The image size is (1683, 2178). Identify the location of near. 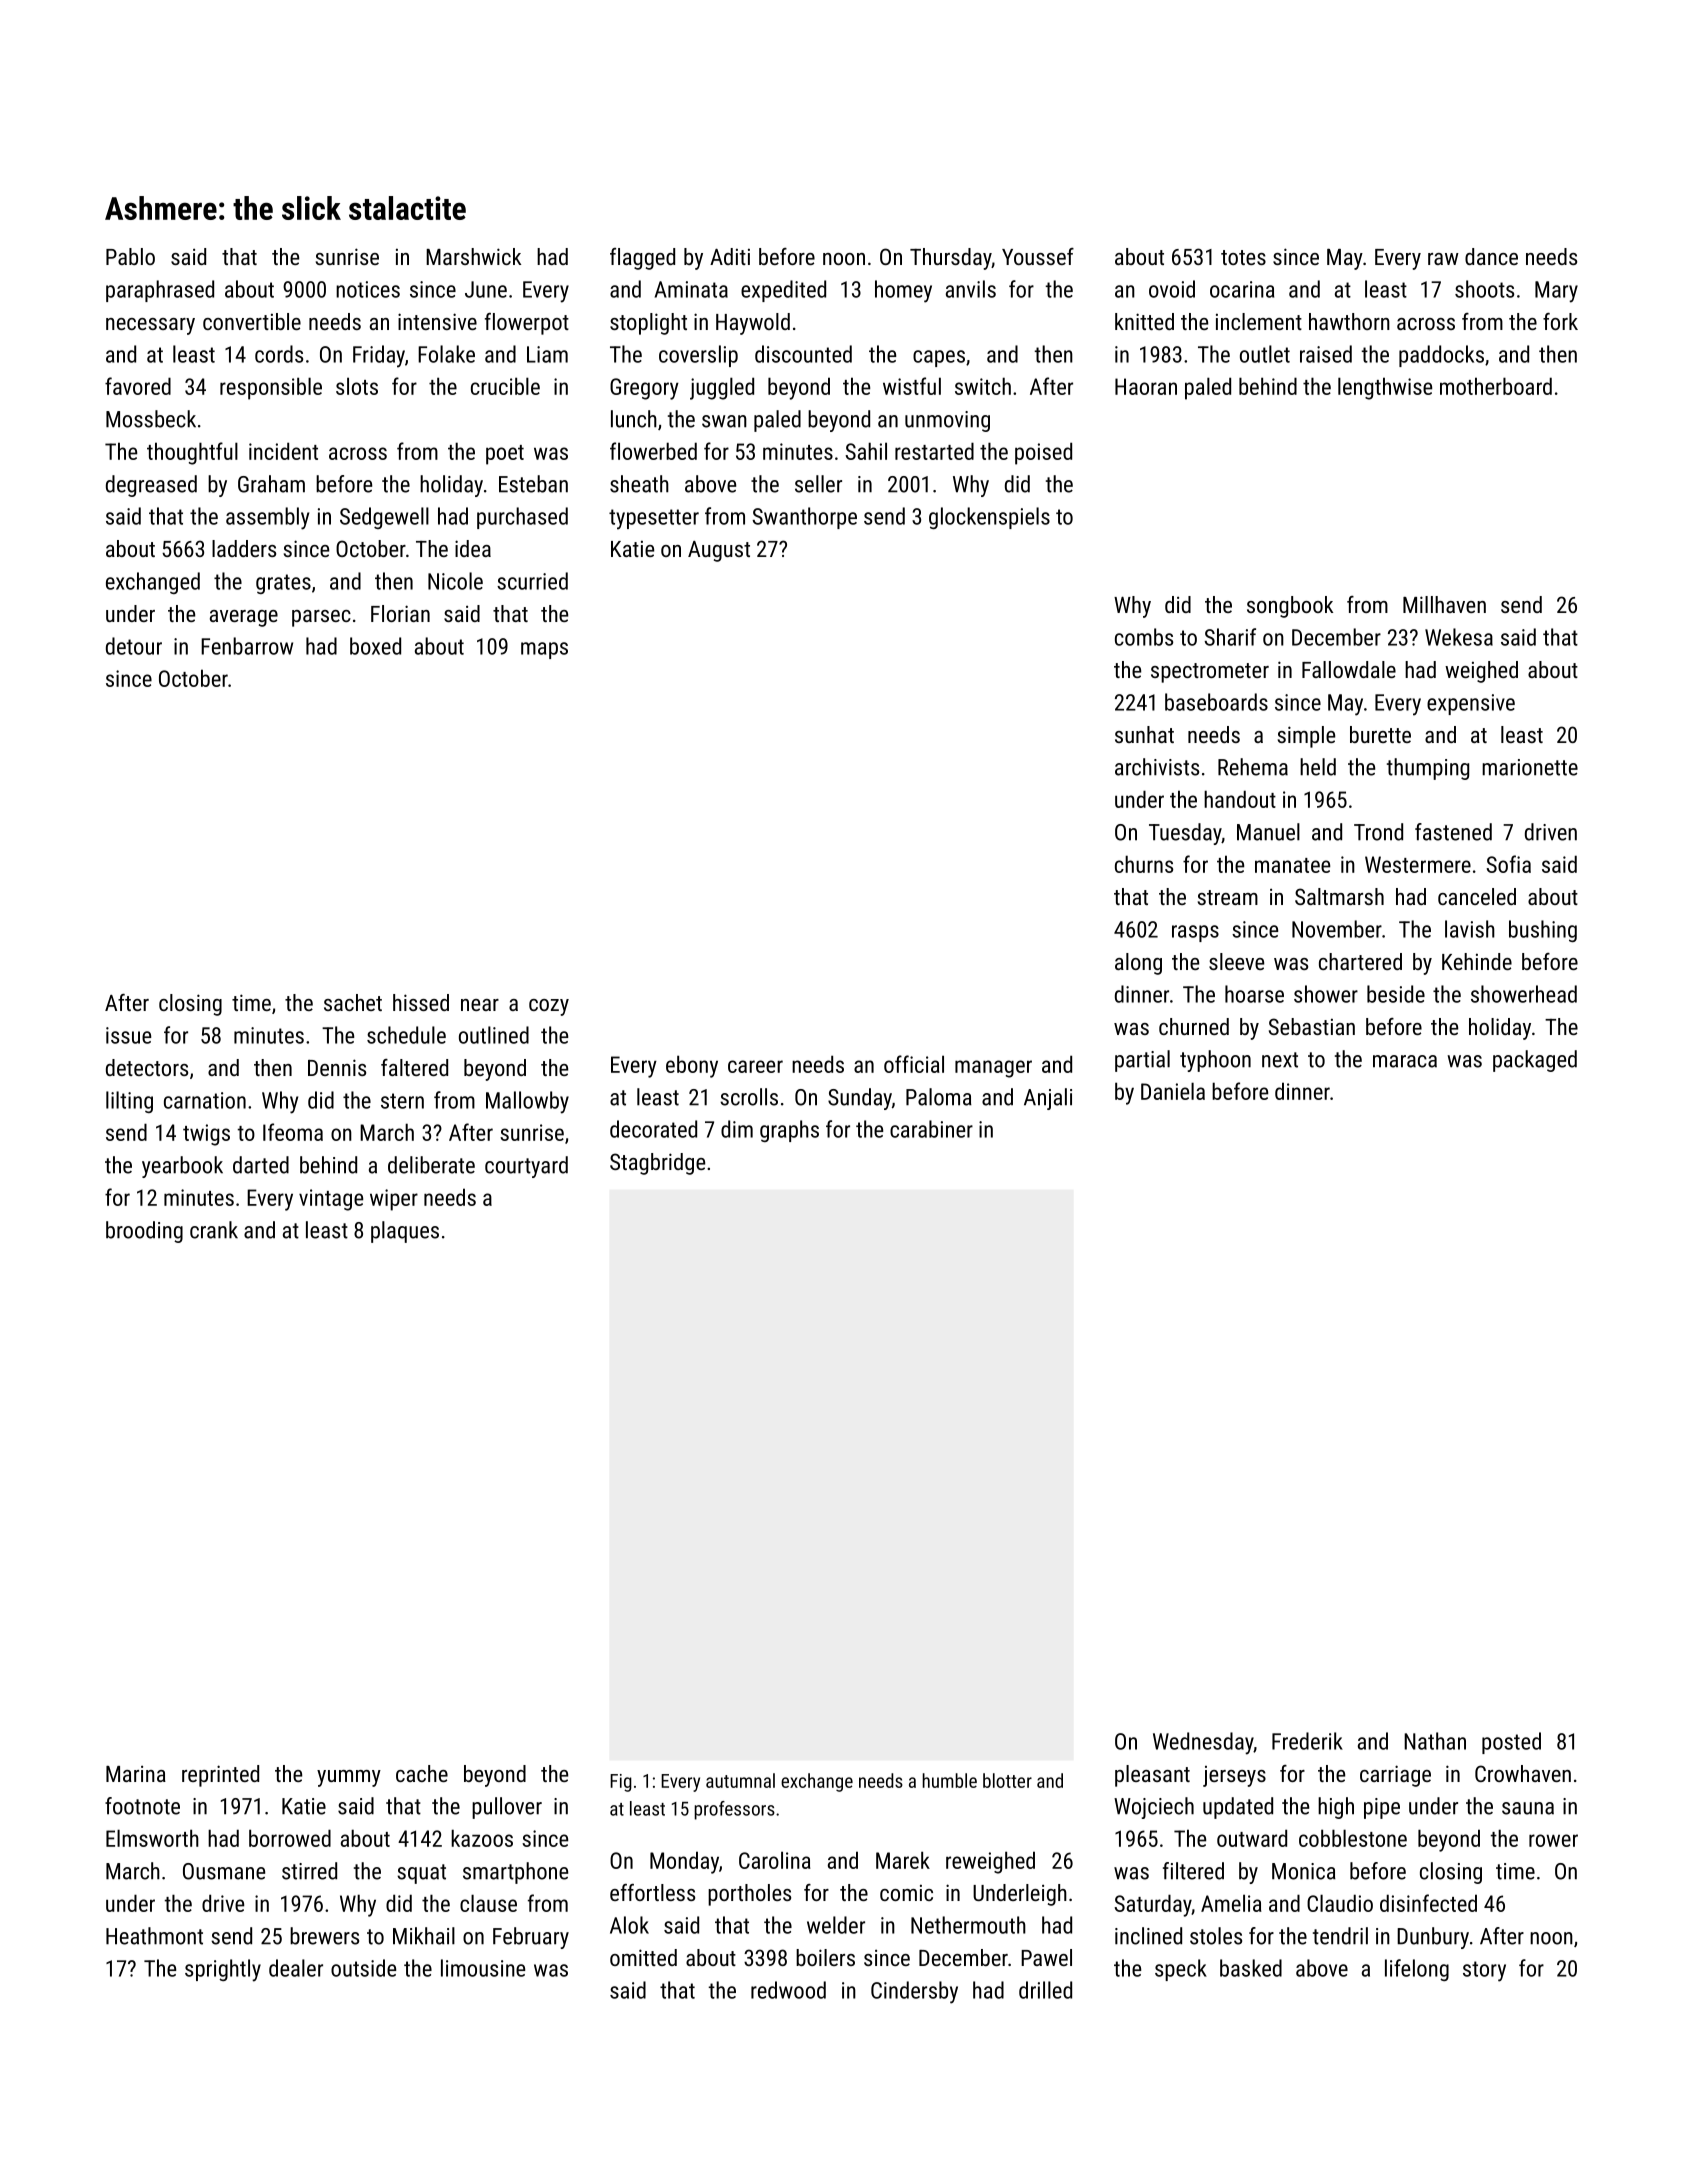
(480, 1005).
